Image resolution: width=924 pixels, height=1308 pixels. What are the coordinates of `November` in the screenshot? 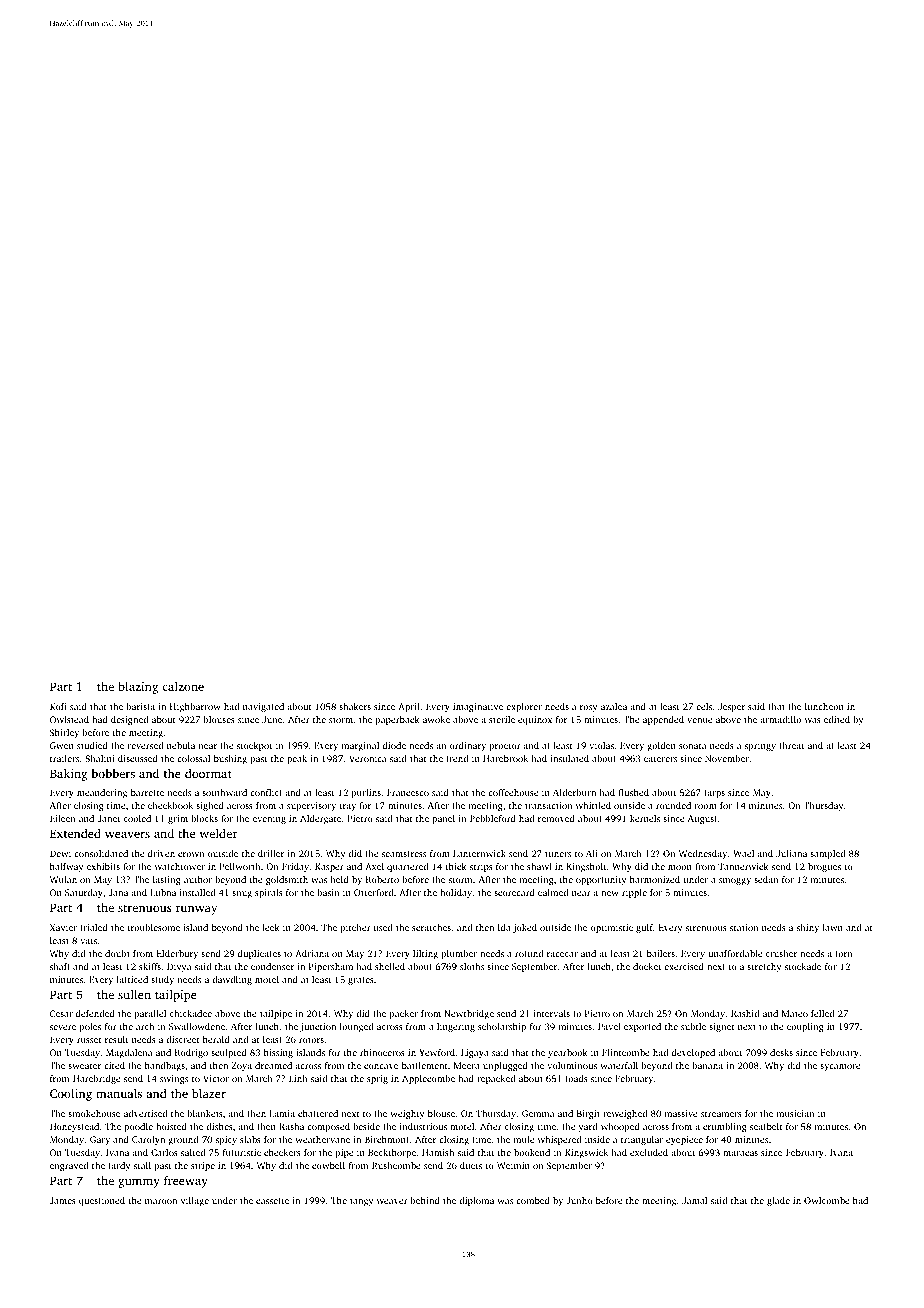 It's located at (727, 758).
